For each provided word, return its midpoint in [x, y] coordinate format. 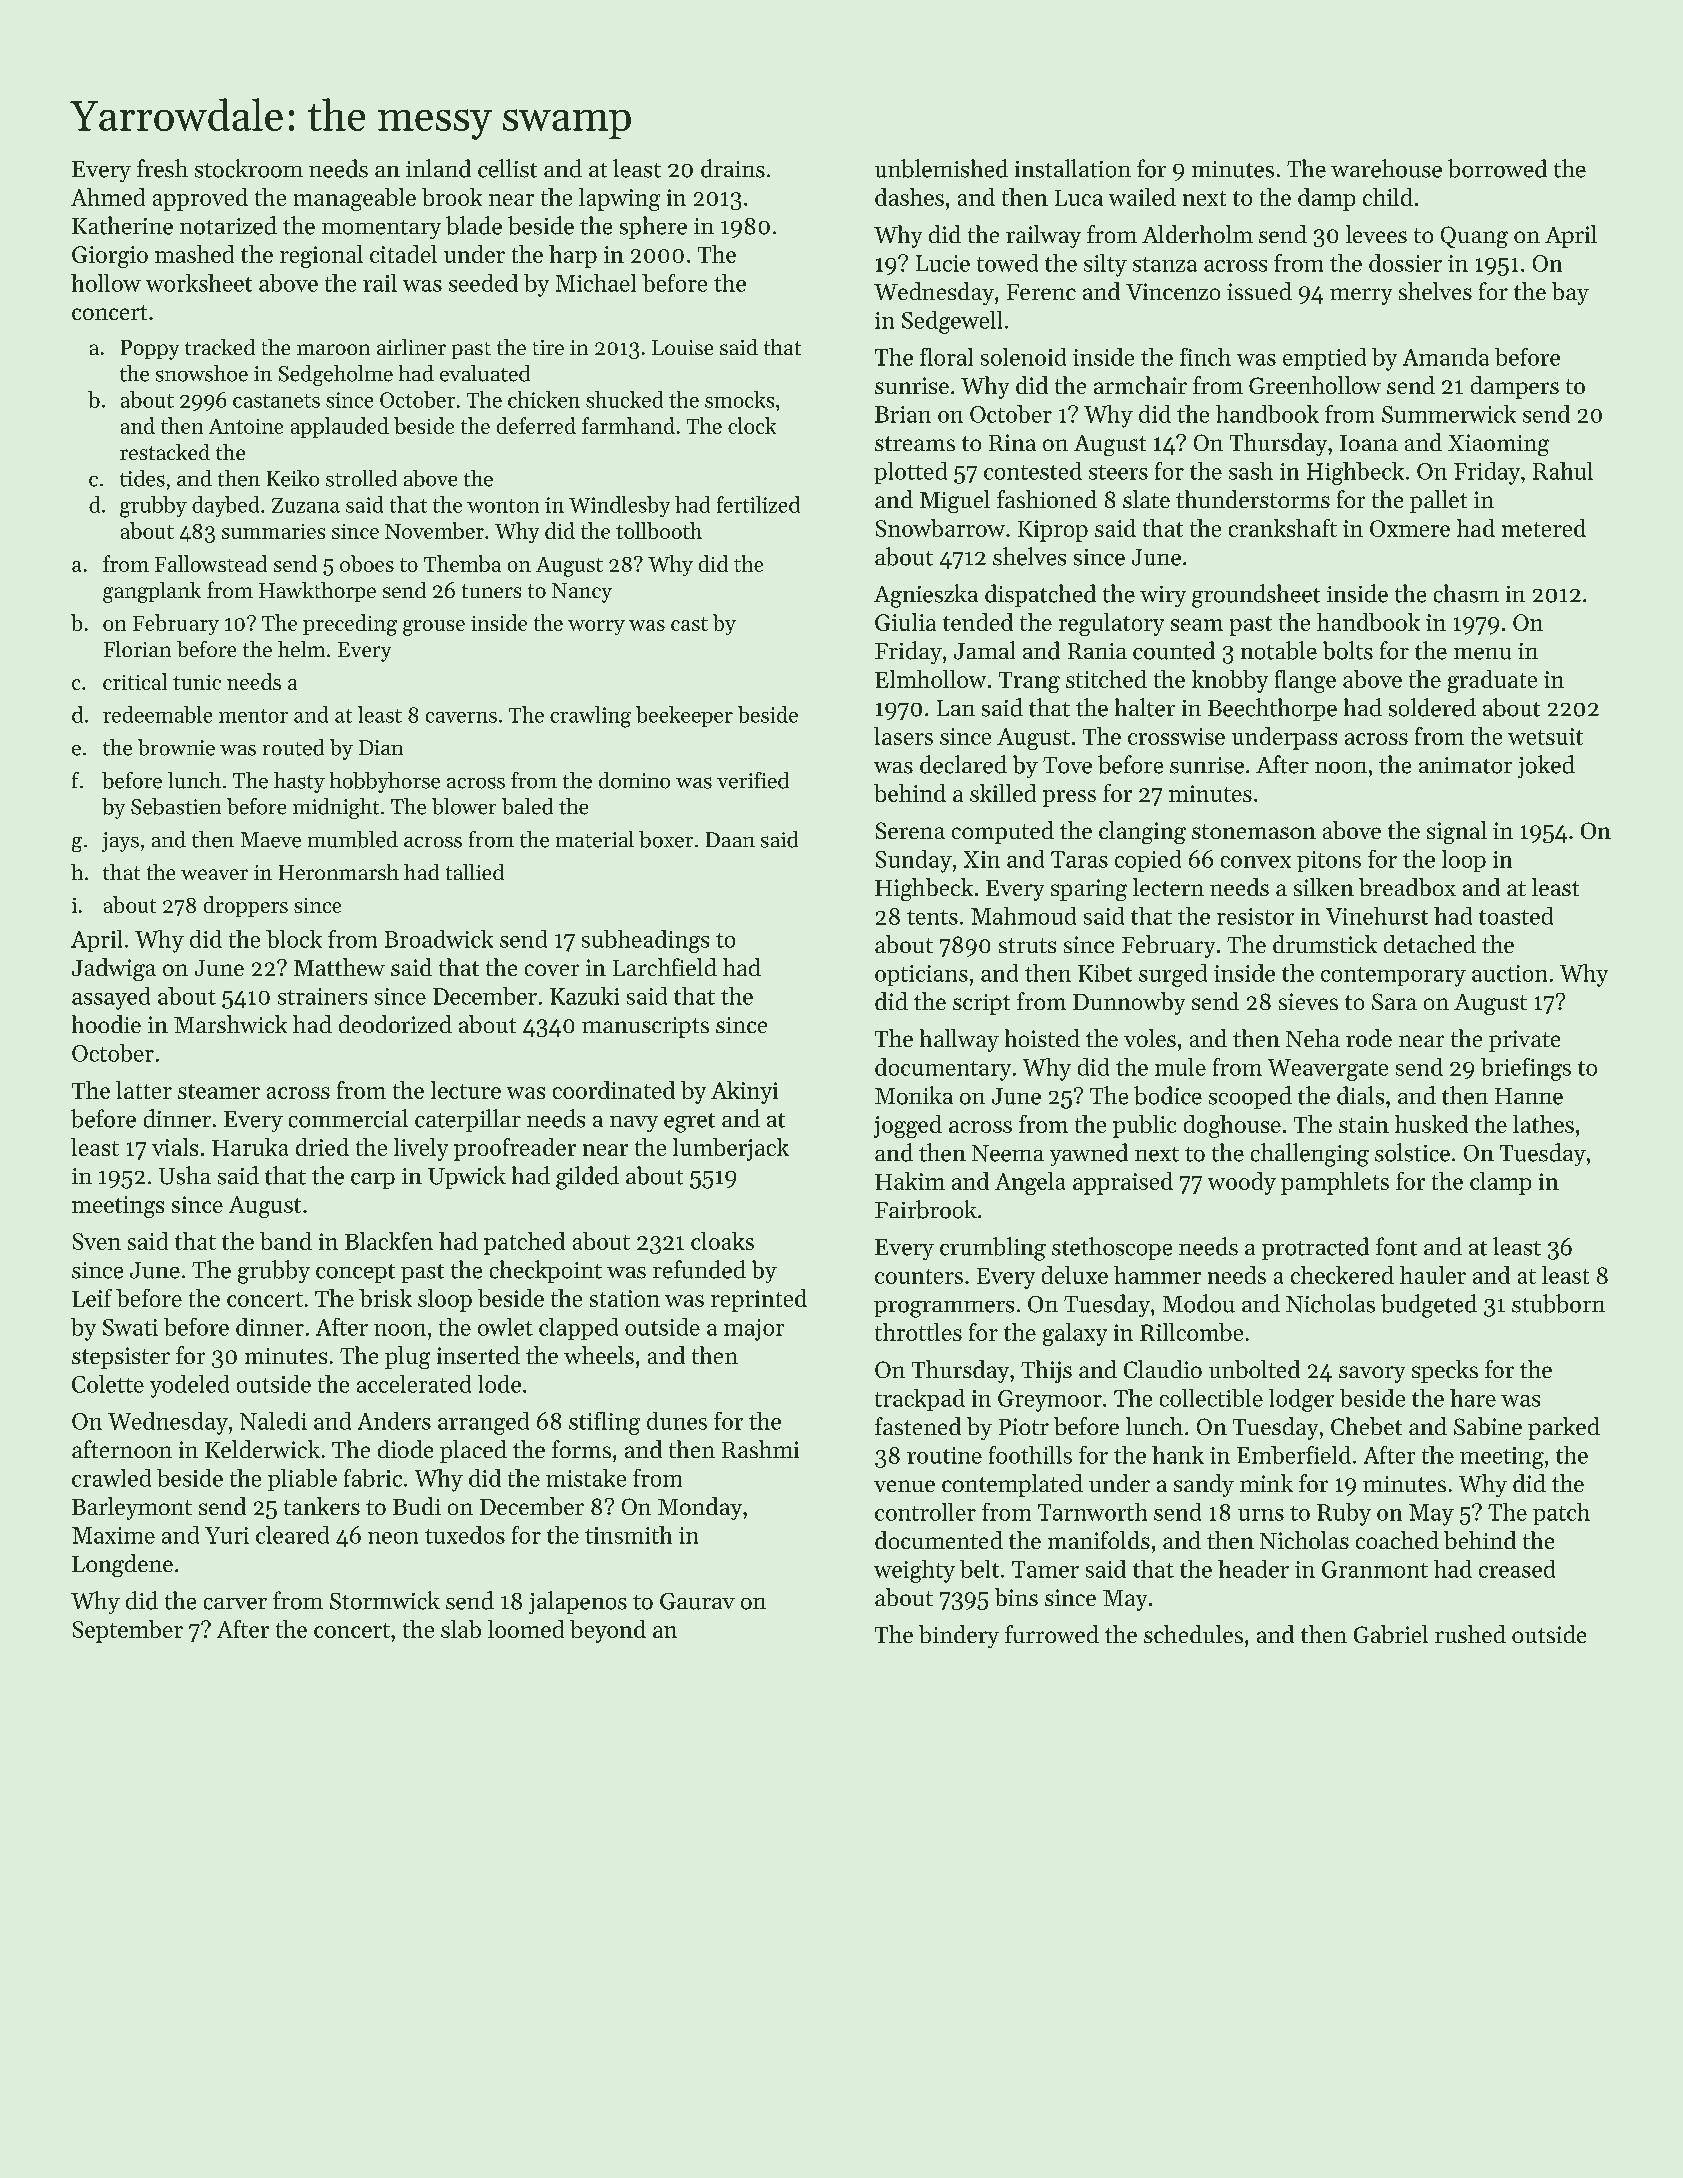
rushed [1470, 1634]
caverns [461, 717]
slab [461, 1629]
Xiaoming [1498, 445]
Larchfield [665, 967]
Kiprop [1053, 531]
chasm [1466, 593]
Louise [682, 347]
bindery [959, 1636]
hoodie [106, 1024]
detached [1430, 944]
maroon [333, 349]
